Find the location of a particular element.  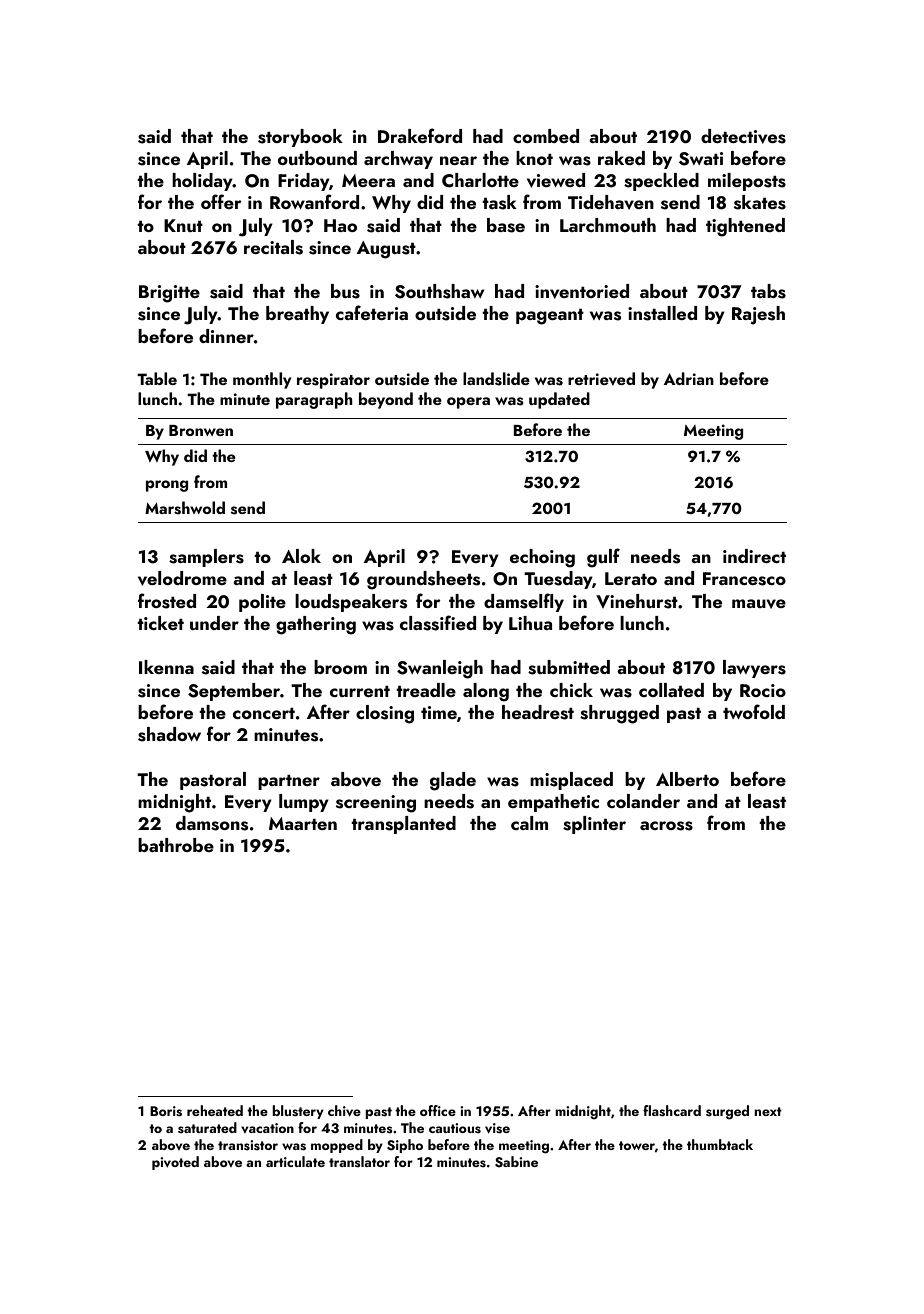

headrest is located at coordinates (538, 712).
